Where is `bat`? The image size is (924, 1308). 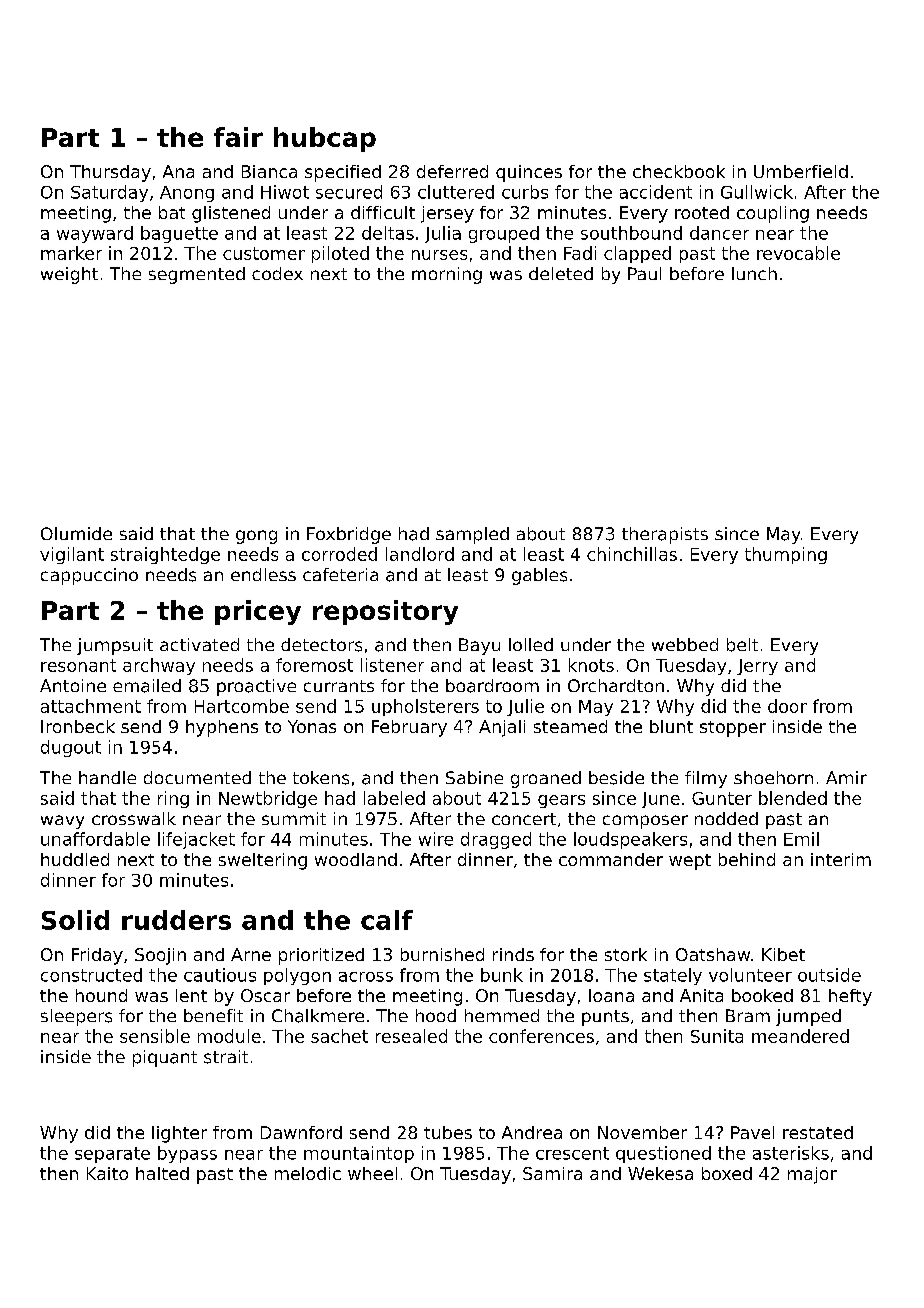 bat is located at coordinates (172, 212).
